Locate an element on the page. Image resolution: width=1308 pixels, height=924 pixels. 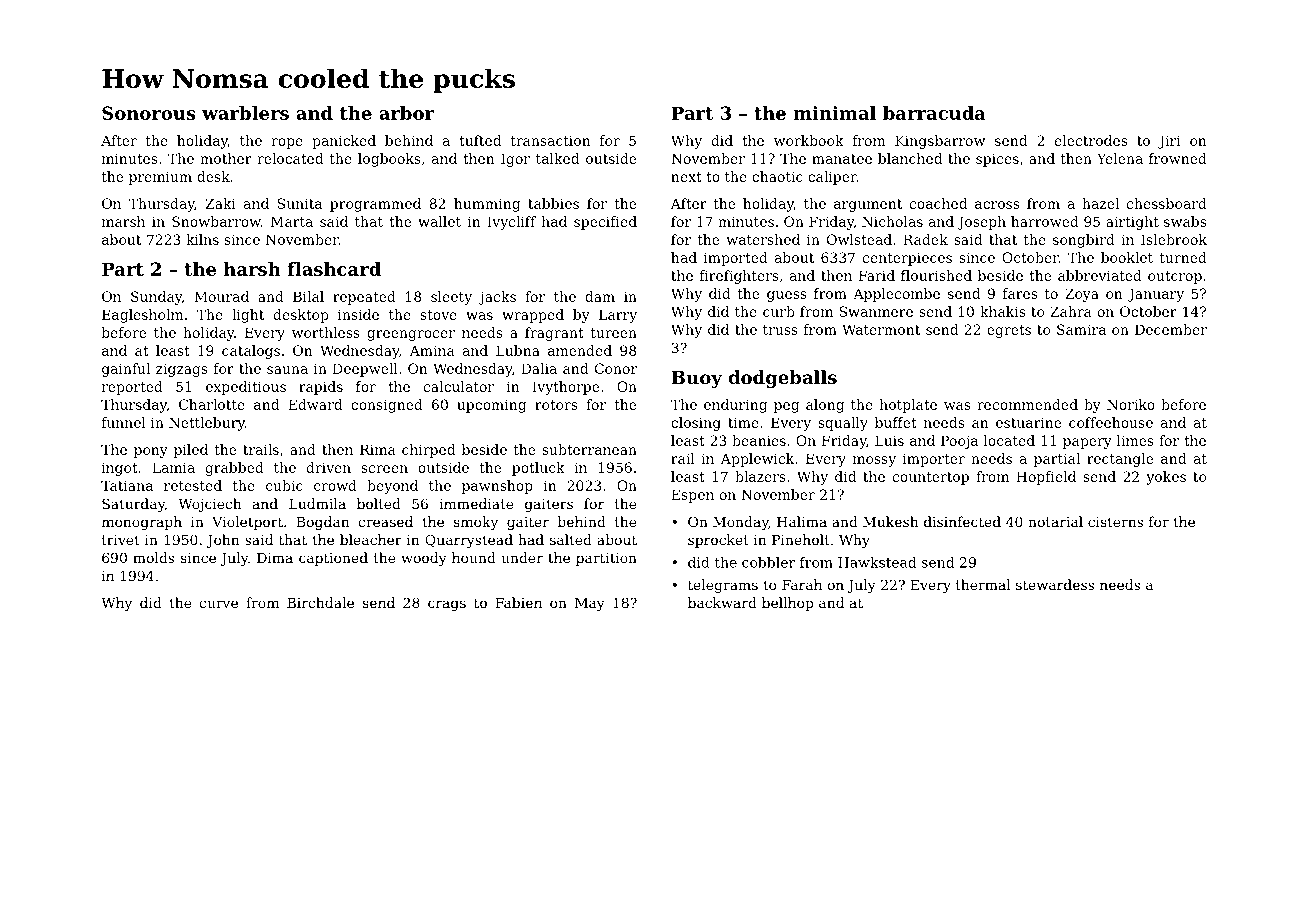
limes is located at coordinates (1135, 440).
